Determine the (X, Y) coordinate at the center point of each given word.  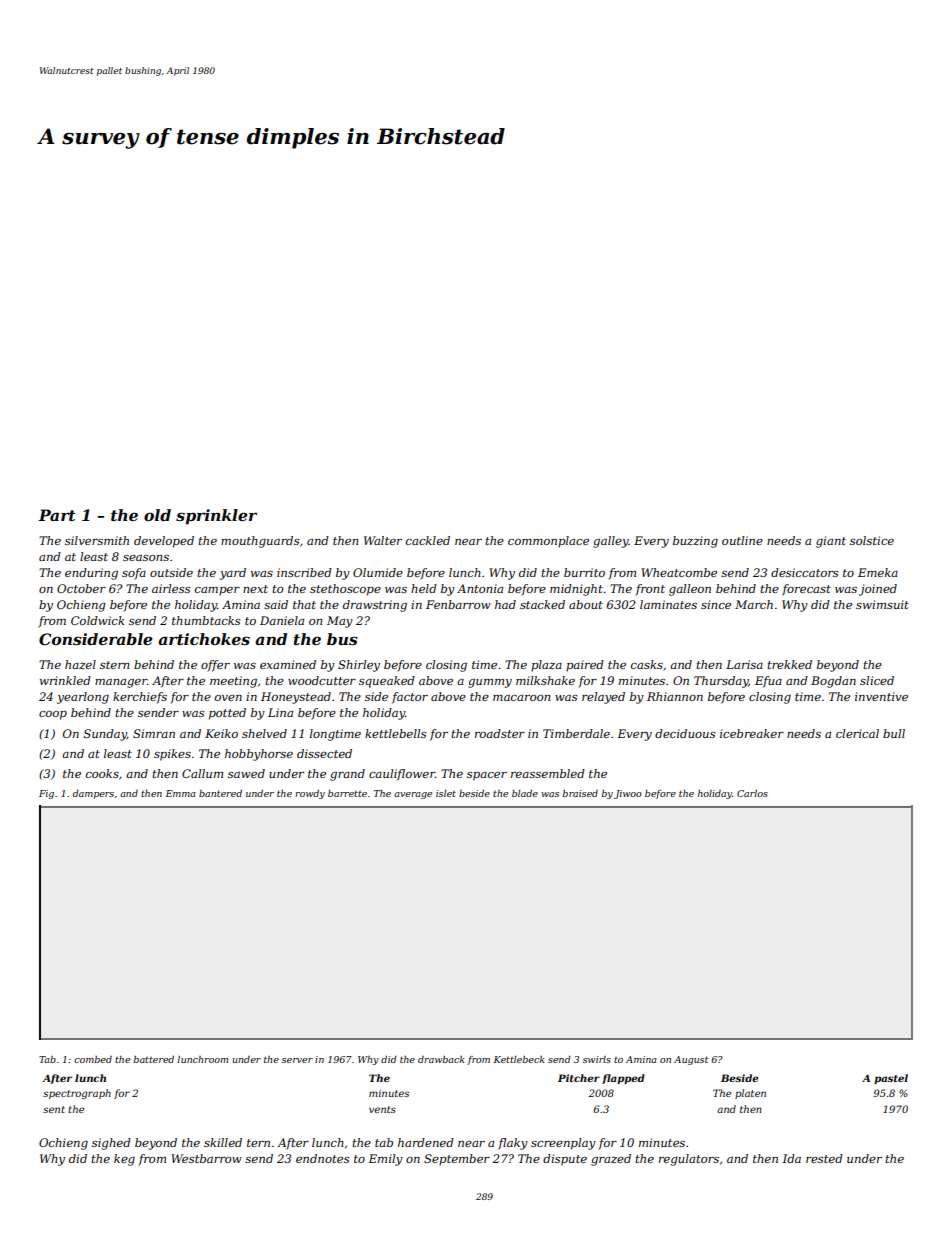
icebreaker (752, 733)
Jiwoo (628, 794)
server (297, 1060)
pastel (891, 1079)
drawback (441, 1059)
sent (54, 1109)
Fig (46, 794)
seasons (146, 558)
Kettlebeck (519, 1059)
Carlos (752, 793)
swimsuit (882, 604)
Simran (154, 733)
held (424, 588)
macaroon (521, 698)
